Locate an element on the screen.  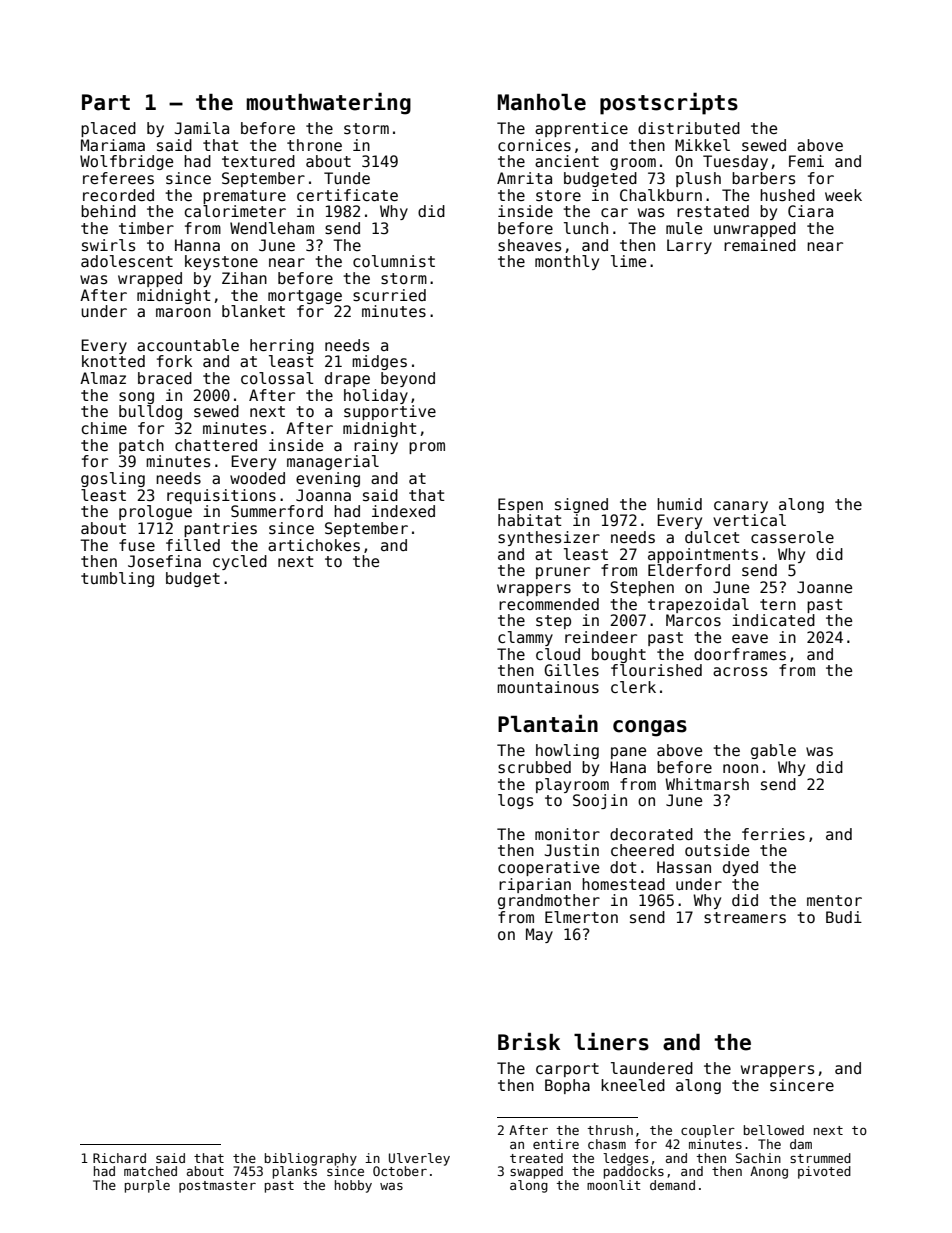
Joanna is located at coordinates (323, 495).
